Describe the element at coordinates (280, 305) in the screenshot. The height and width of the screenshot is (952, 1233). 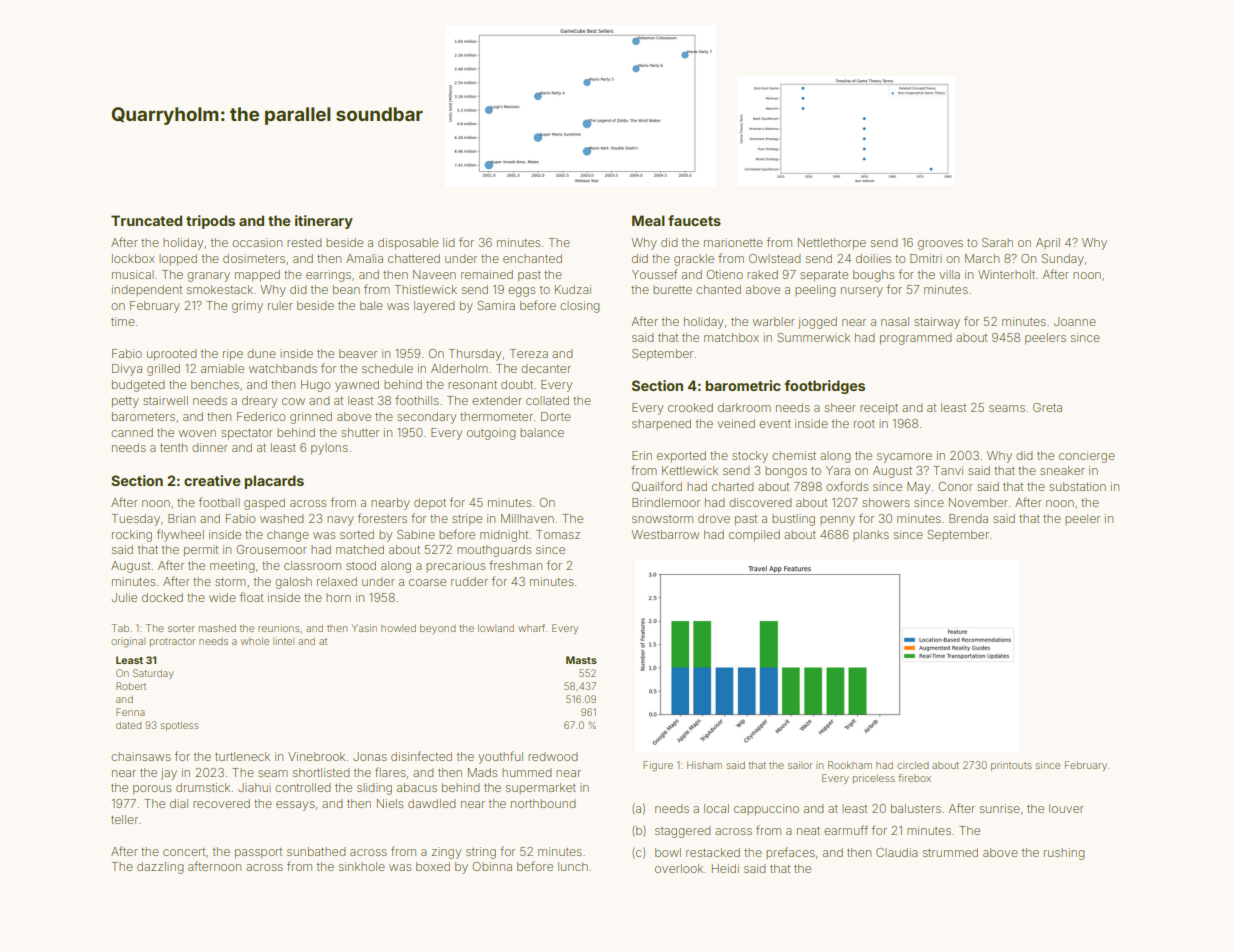
I see `ruler` at that location.
